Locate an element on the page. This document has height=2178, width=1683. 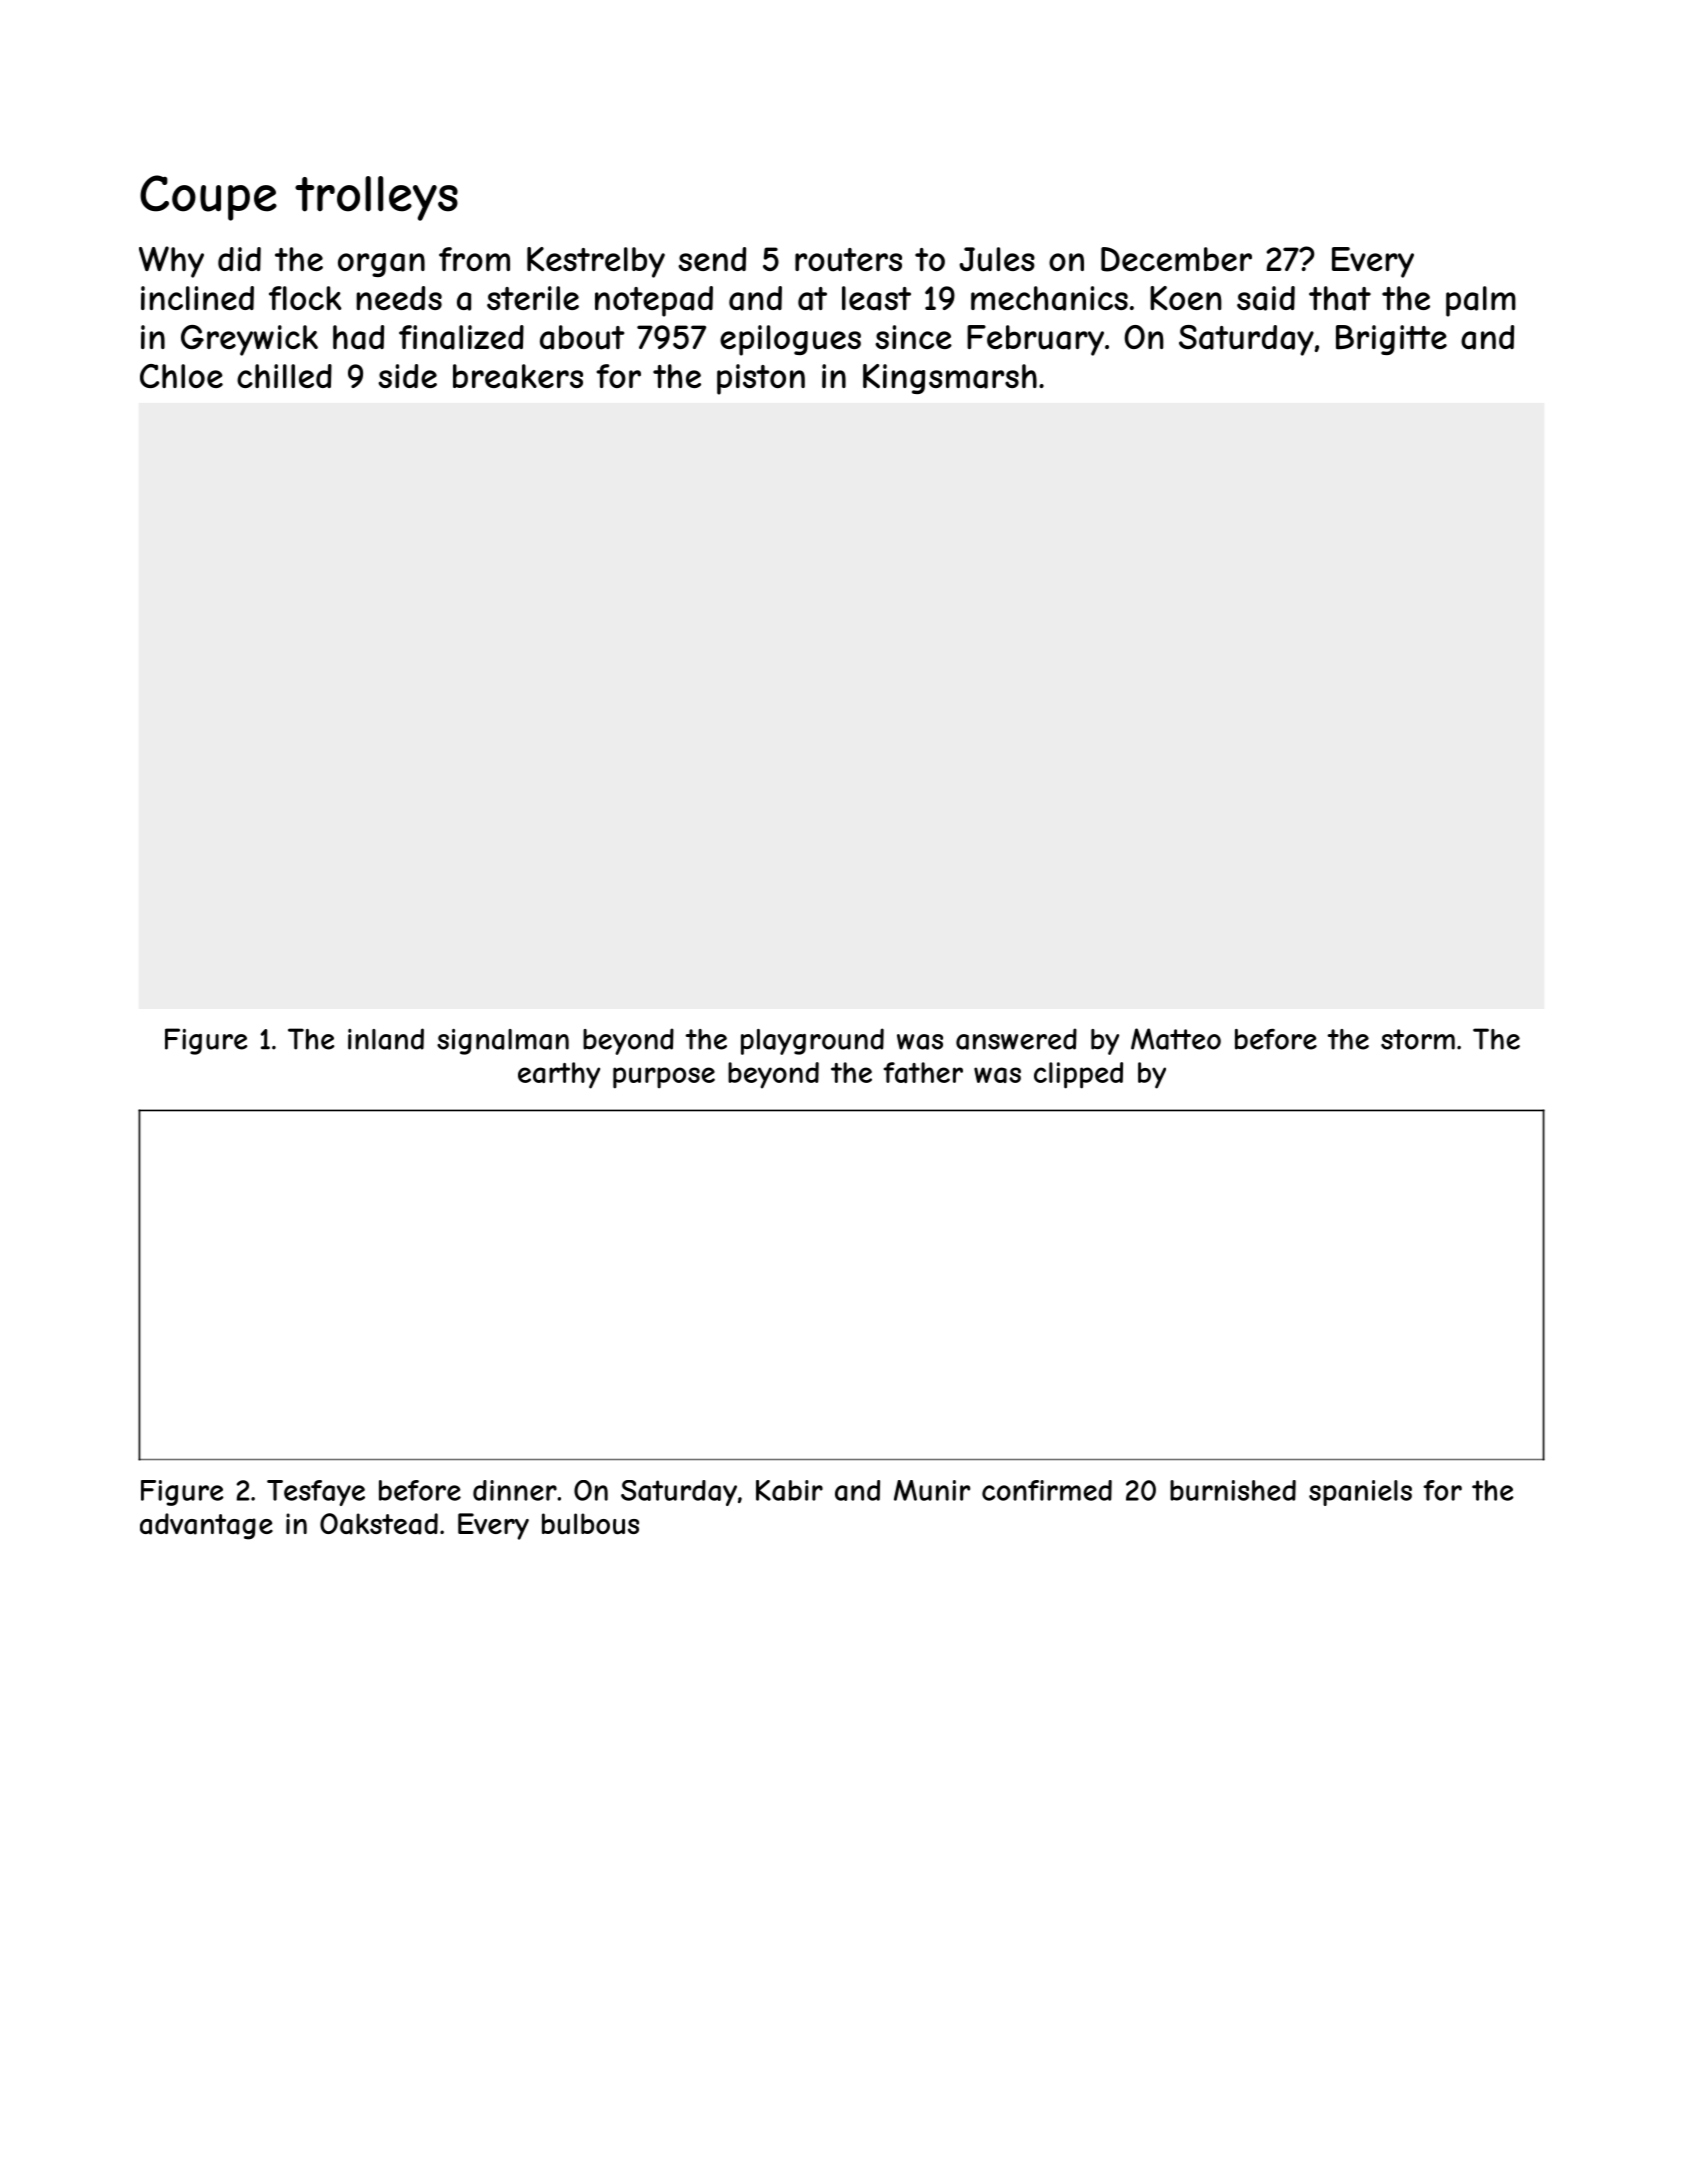
dinner is located at coordinates (515, 1490).
